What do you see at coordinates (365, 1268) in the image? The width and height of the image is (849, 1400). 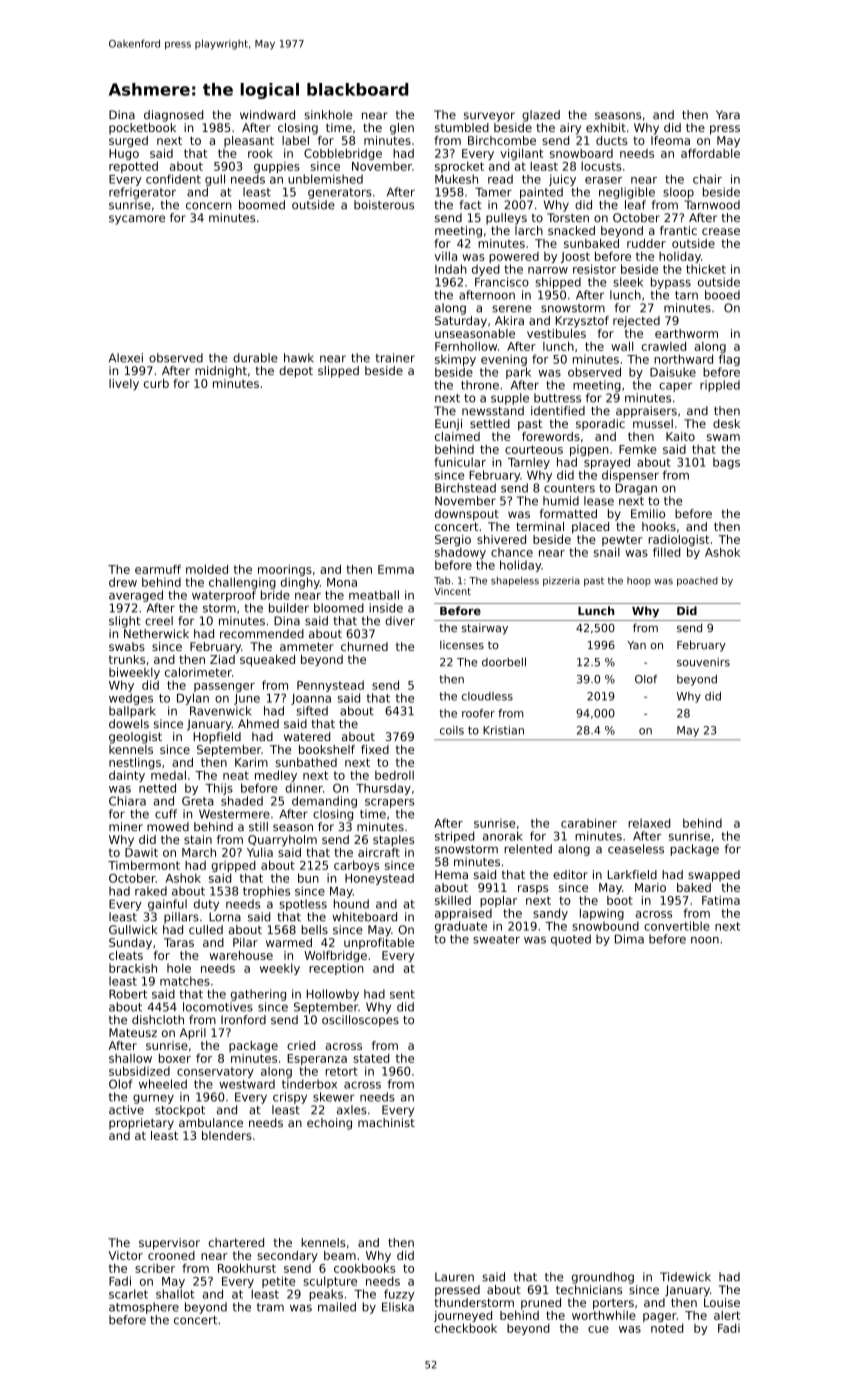 I see `cookbooks` at bounding box center [365, 1268].
